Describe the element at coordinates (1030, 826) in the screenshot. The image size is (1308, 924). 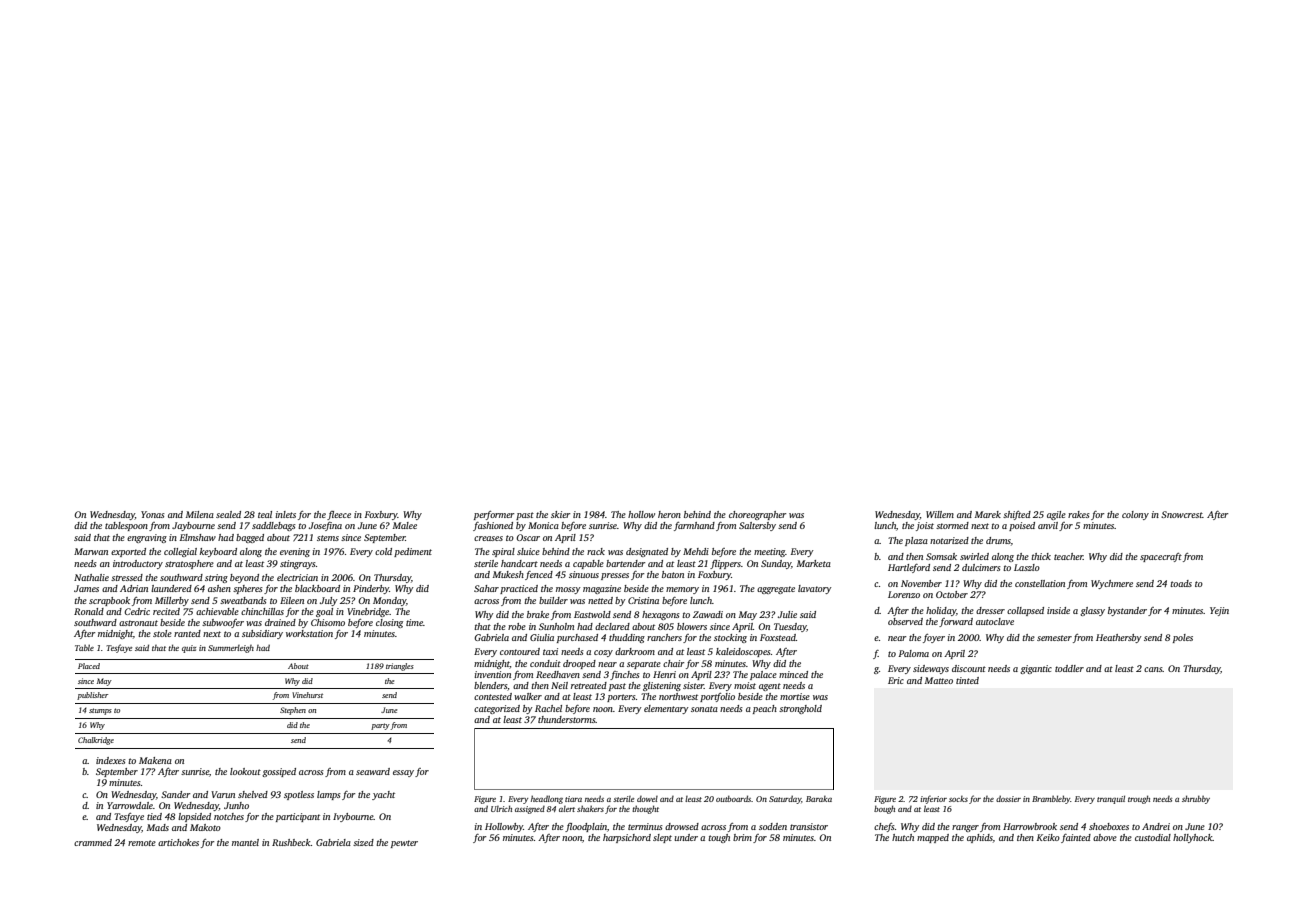
I see `Harrowbrook` at that location.
